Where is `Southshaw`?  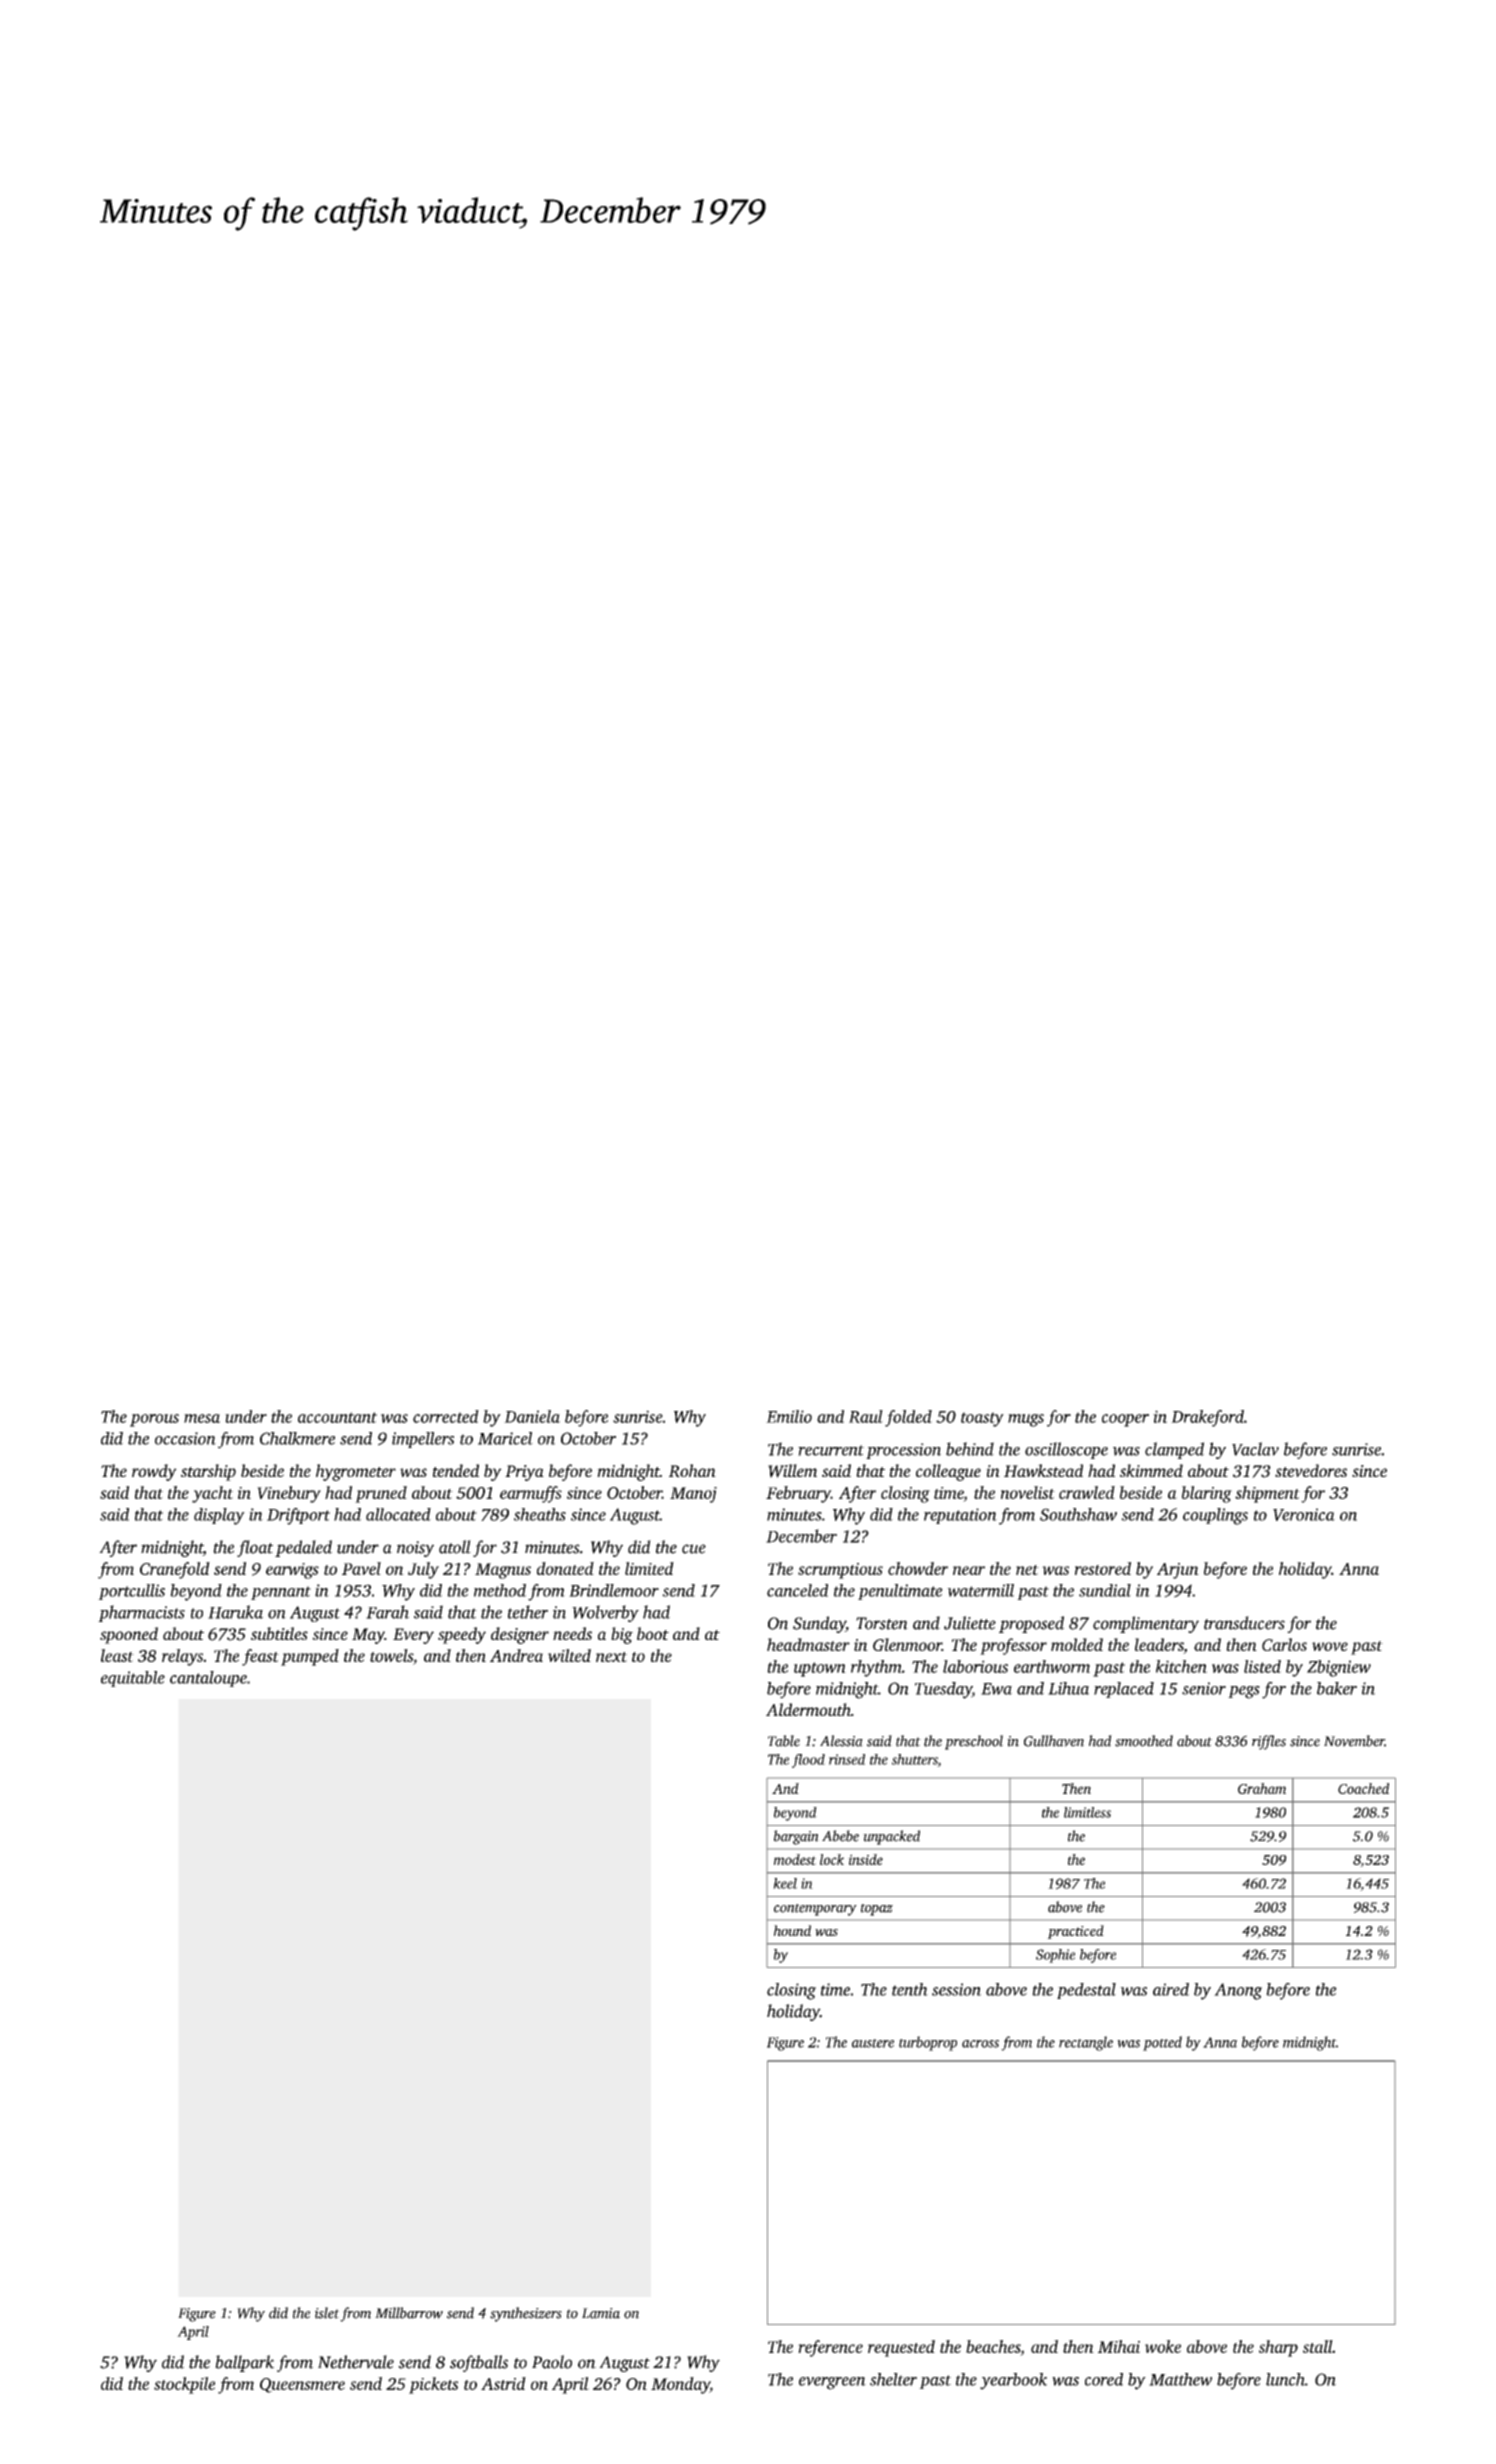 Southshaw is located at coordinates (1078, 1514).
